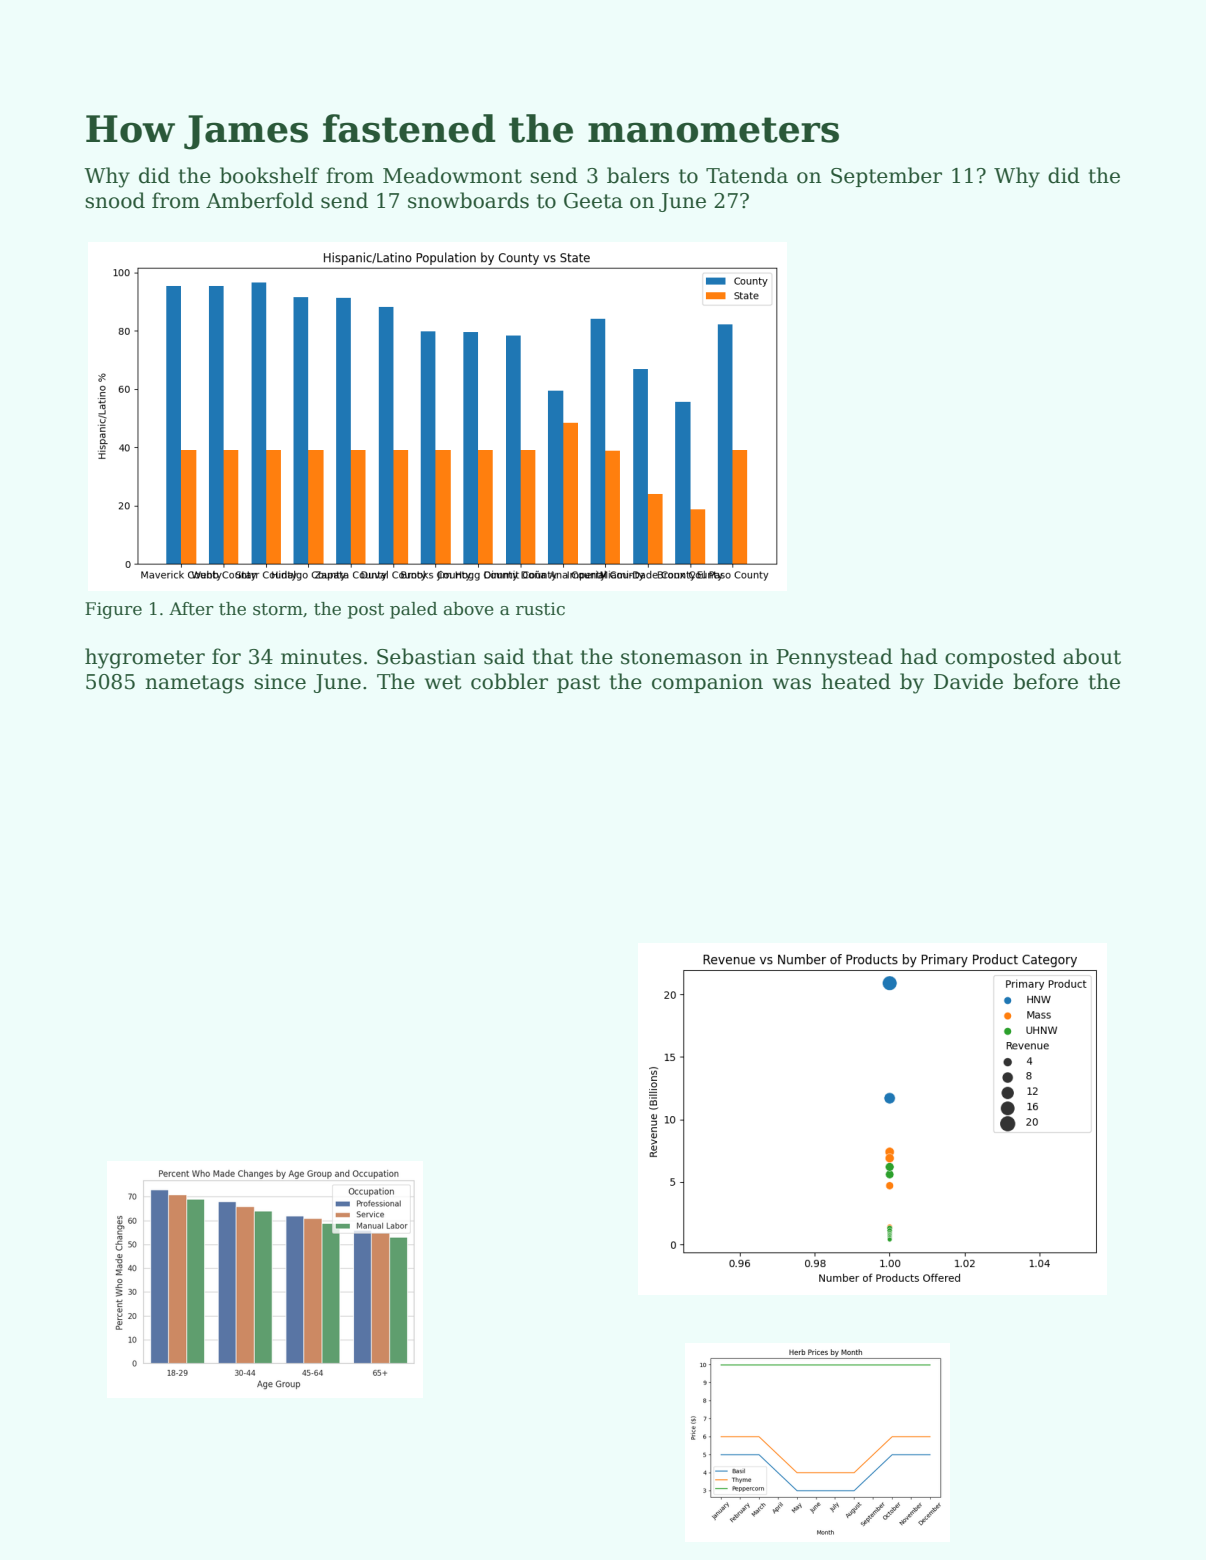  I want to click on Pennystead, so click(834, 658).
